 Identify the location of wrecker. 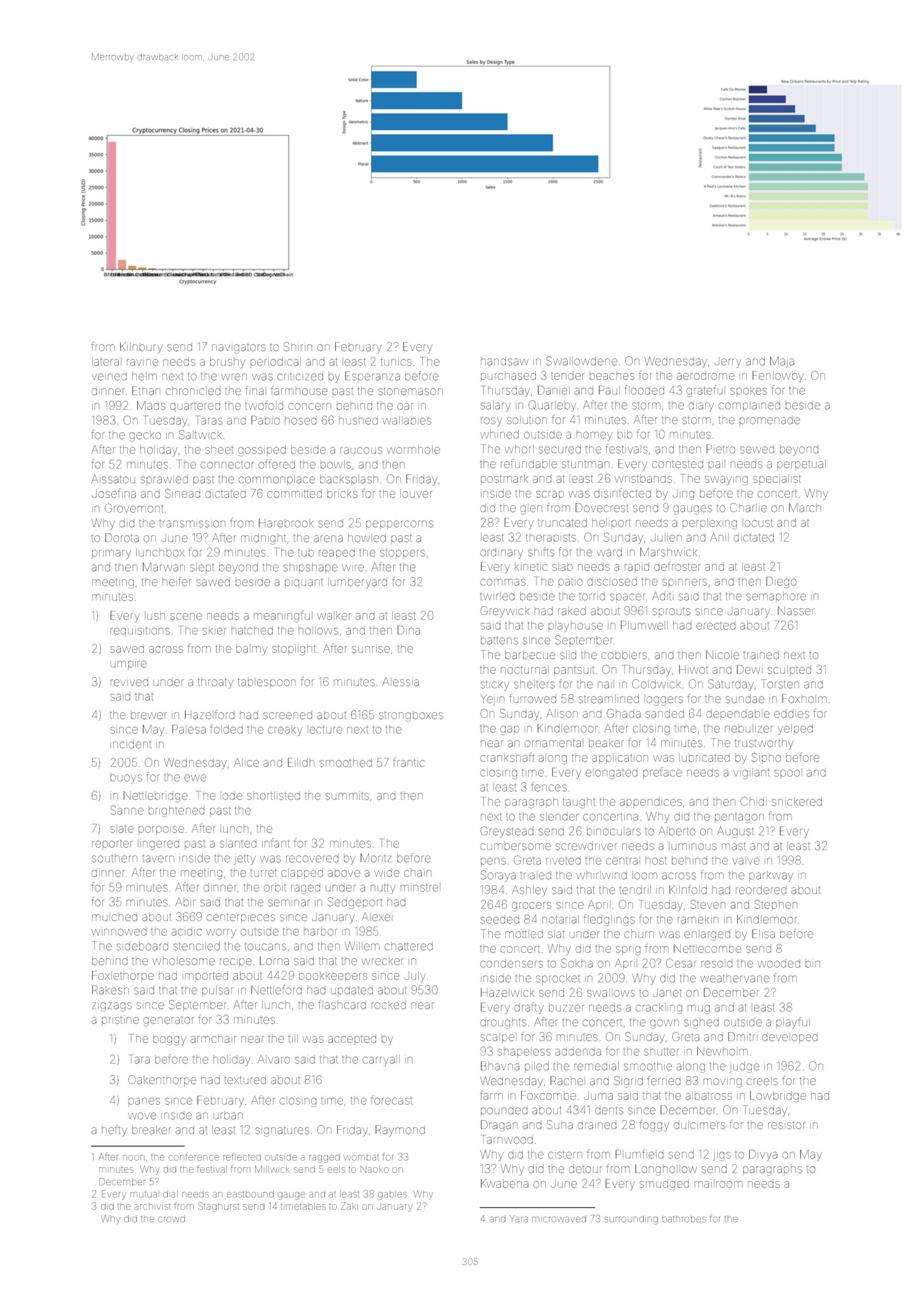
(383, 961).
